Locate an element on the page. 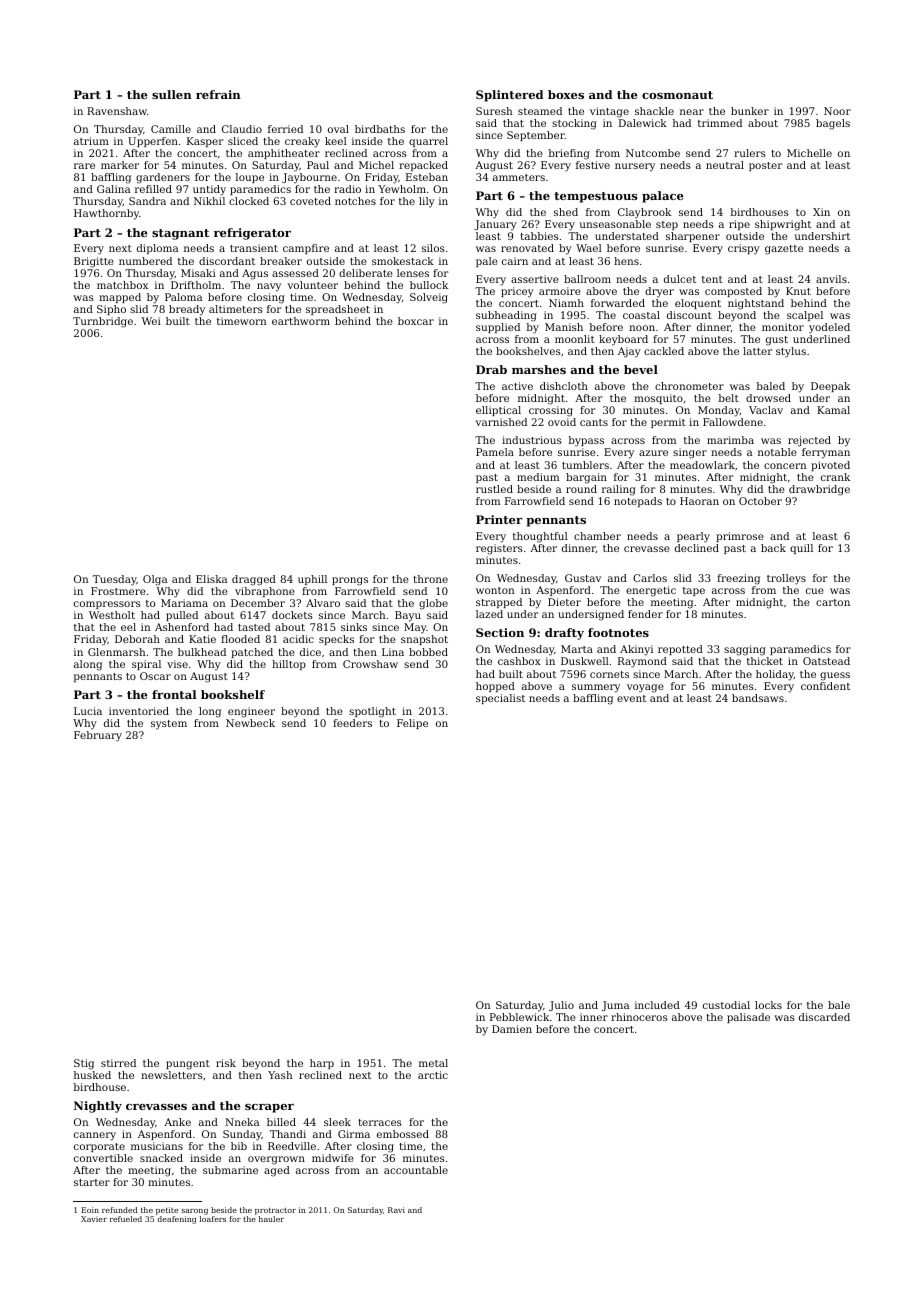  industrious is located at coordinates (532, 440).
